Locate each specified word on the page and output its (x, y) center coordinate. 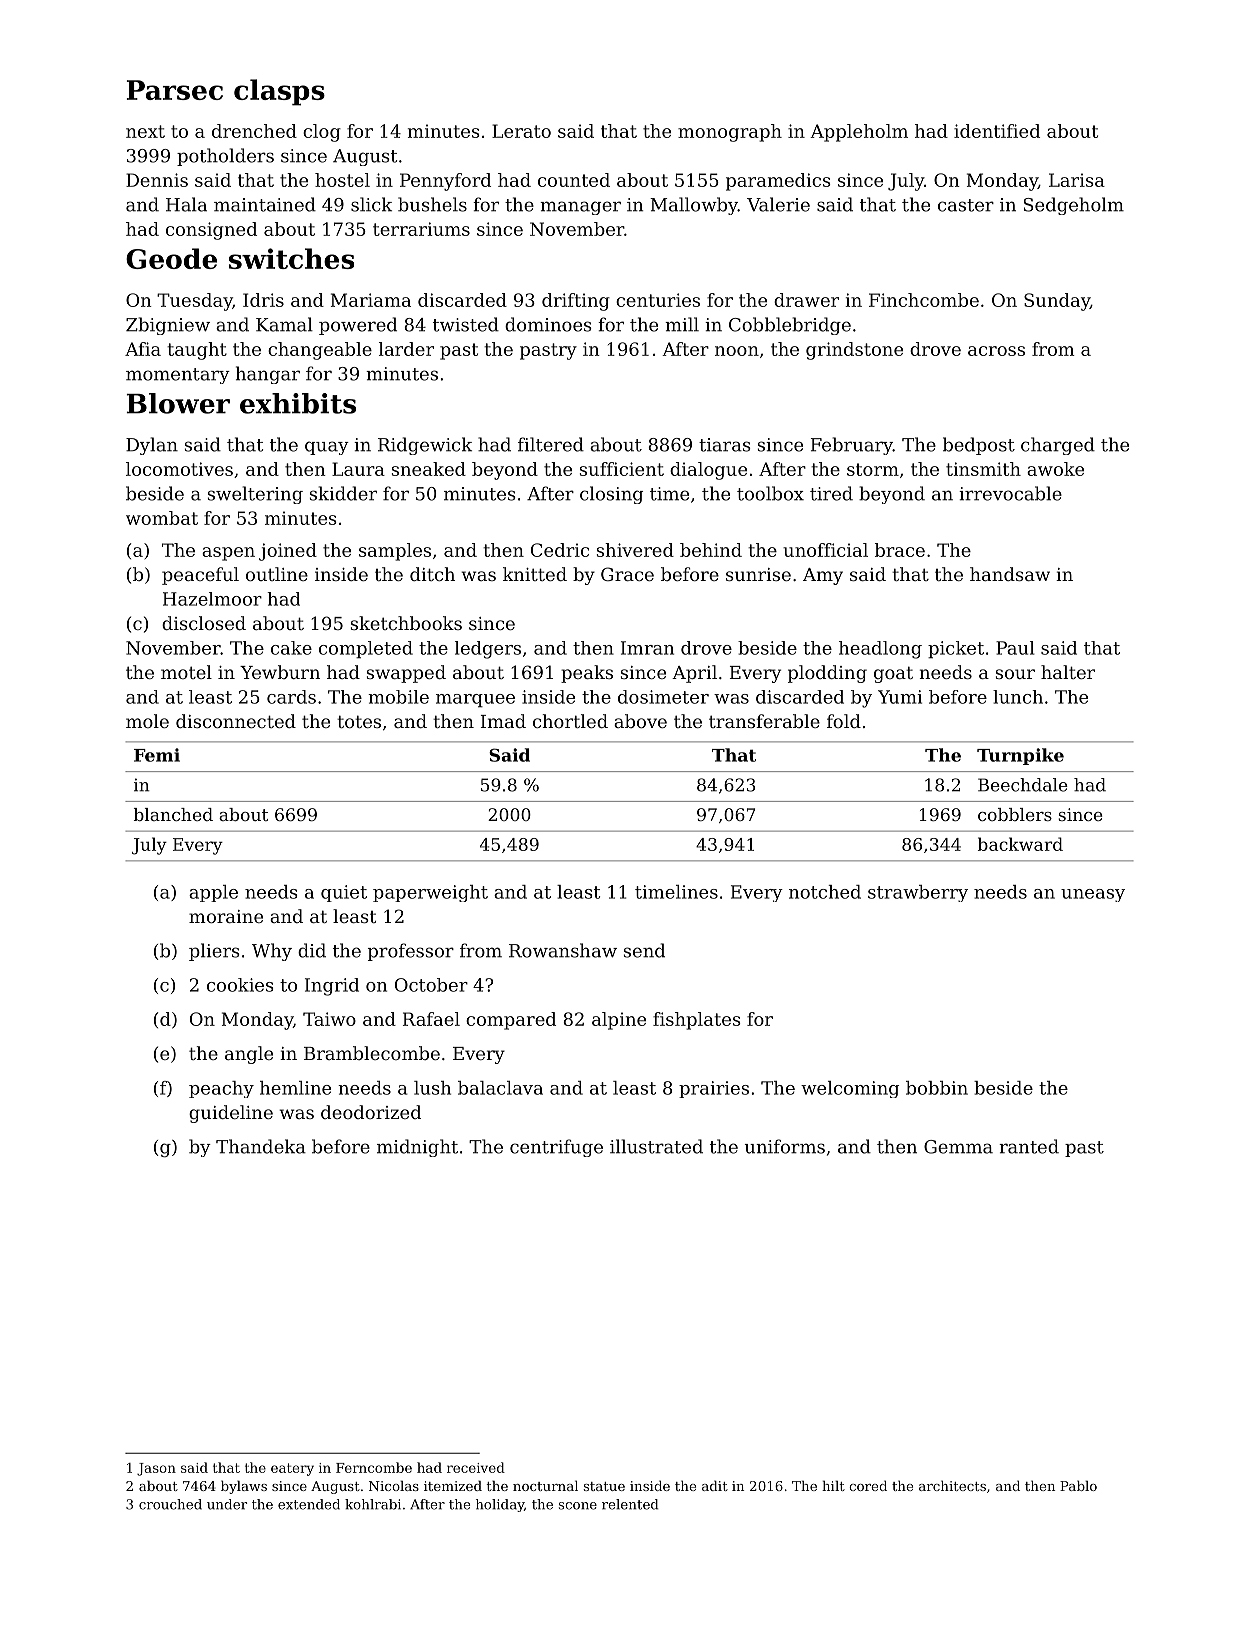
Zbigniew (168, 326)
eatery (292, 1469)
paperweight (430, 893)
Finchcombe (924, 300)
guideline (231, 1114)
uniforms (785, 1146)
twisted (466, 324)
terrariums (421, 229)
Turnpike (1020, 756)
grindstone (854, 351)
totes (359, 721)
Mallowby (694, 206)
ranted (1029, 1146)
